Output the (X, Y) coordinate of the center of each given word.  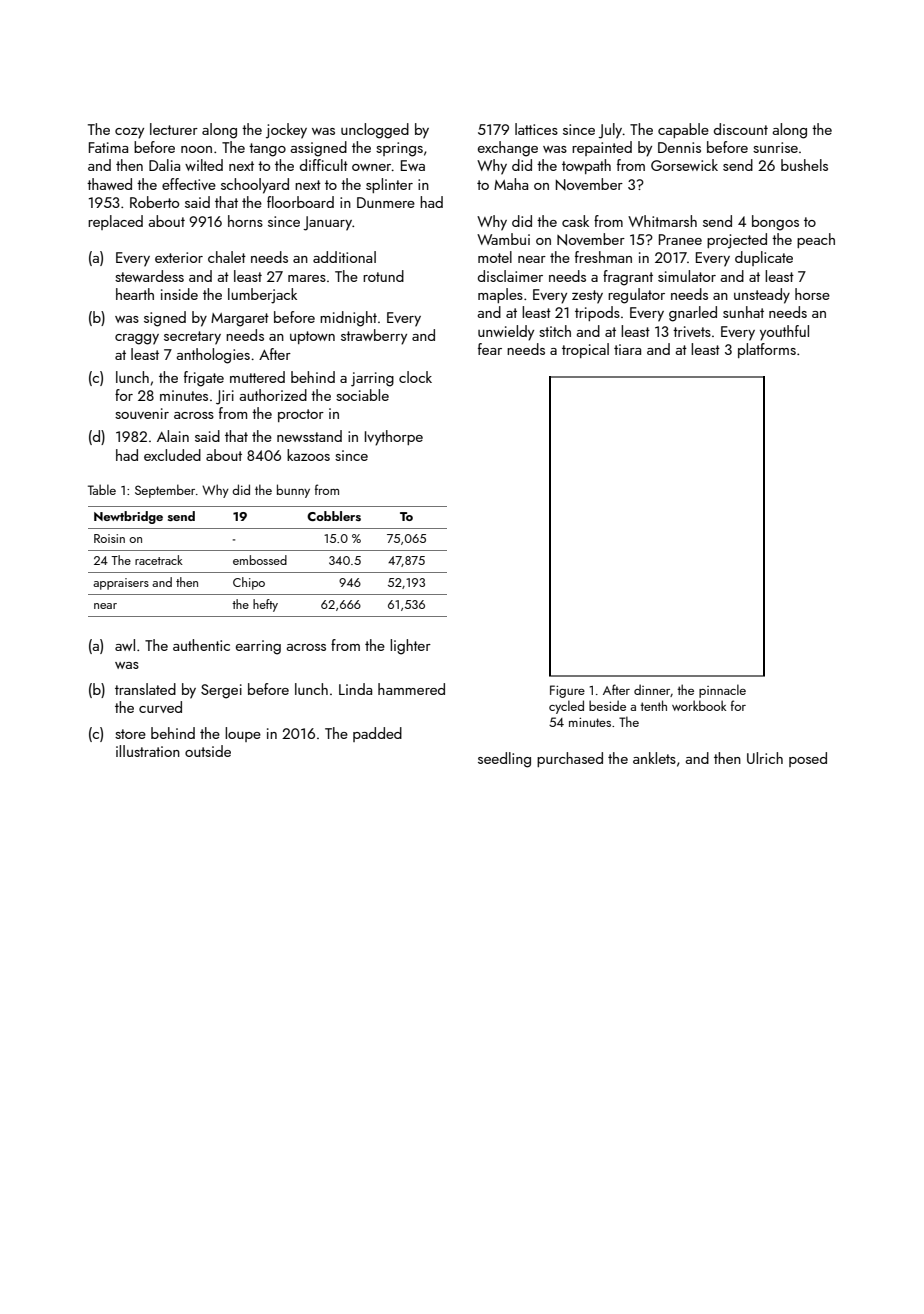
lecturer (174, 129)
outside (208, 751)
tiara (627, 349)
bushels (804, 165)
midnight (348, 319)
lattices (536, 129)
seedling (504, 760)
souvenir (142, 413)
